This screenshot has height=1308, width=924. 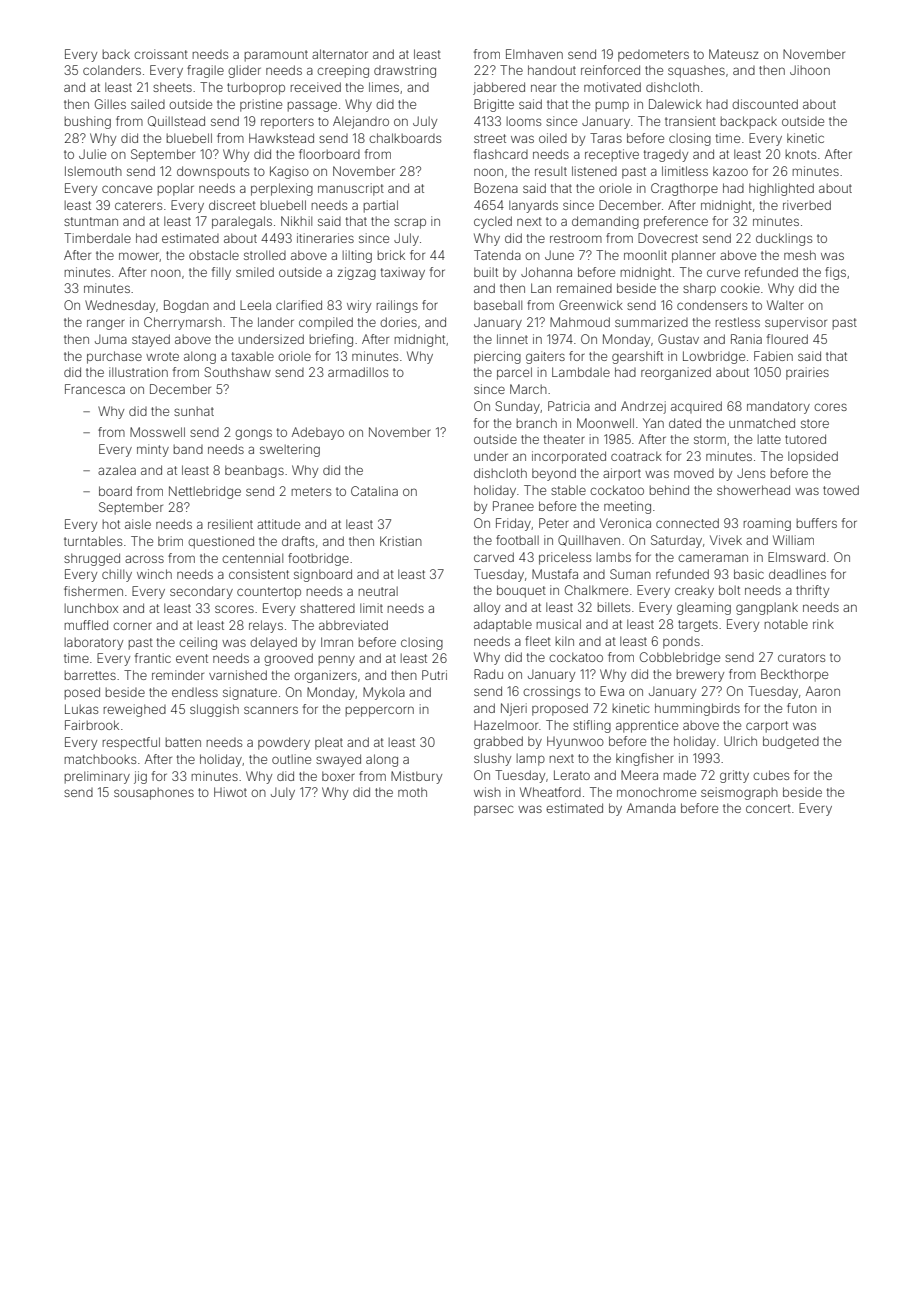 What do you see at coordinates (97, 238) in the screenshot?
I see `Timberdale` at bounding box center [97, 238].
